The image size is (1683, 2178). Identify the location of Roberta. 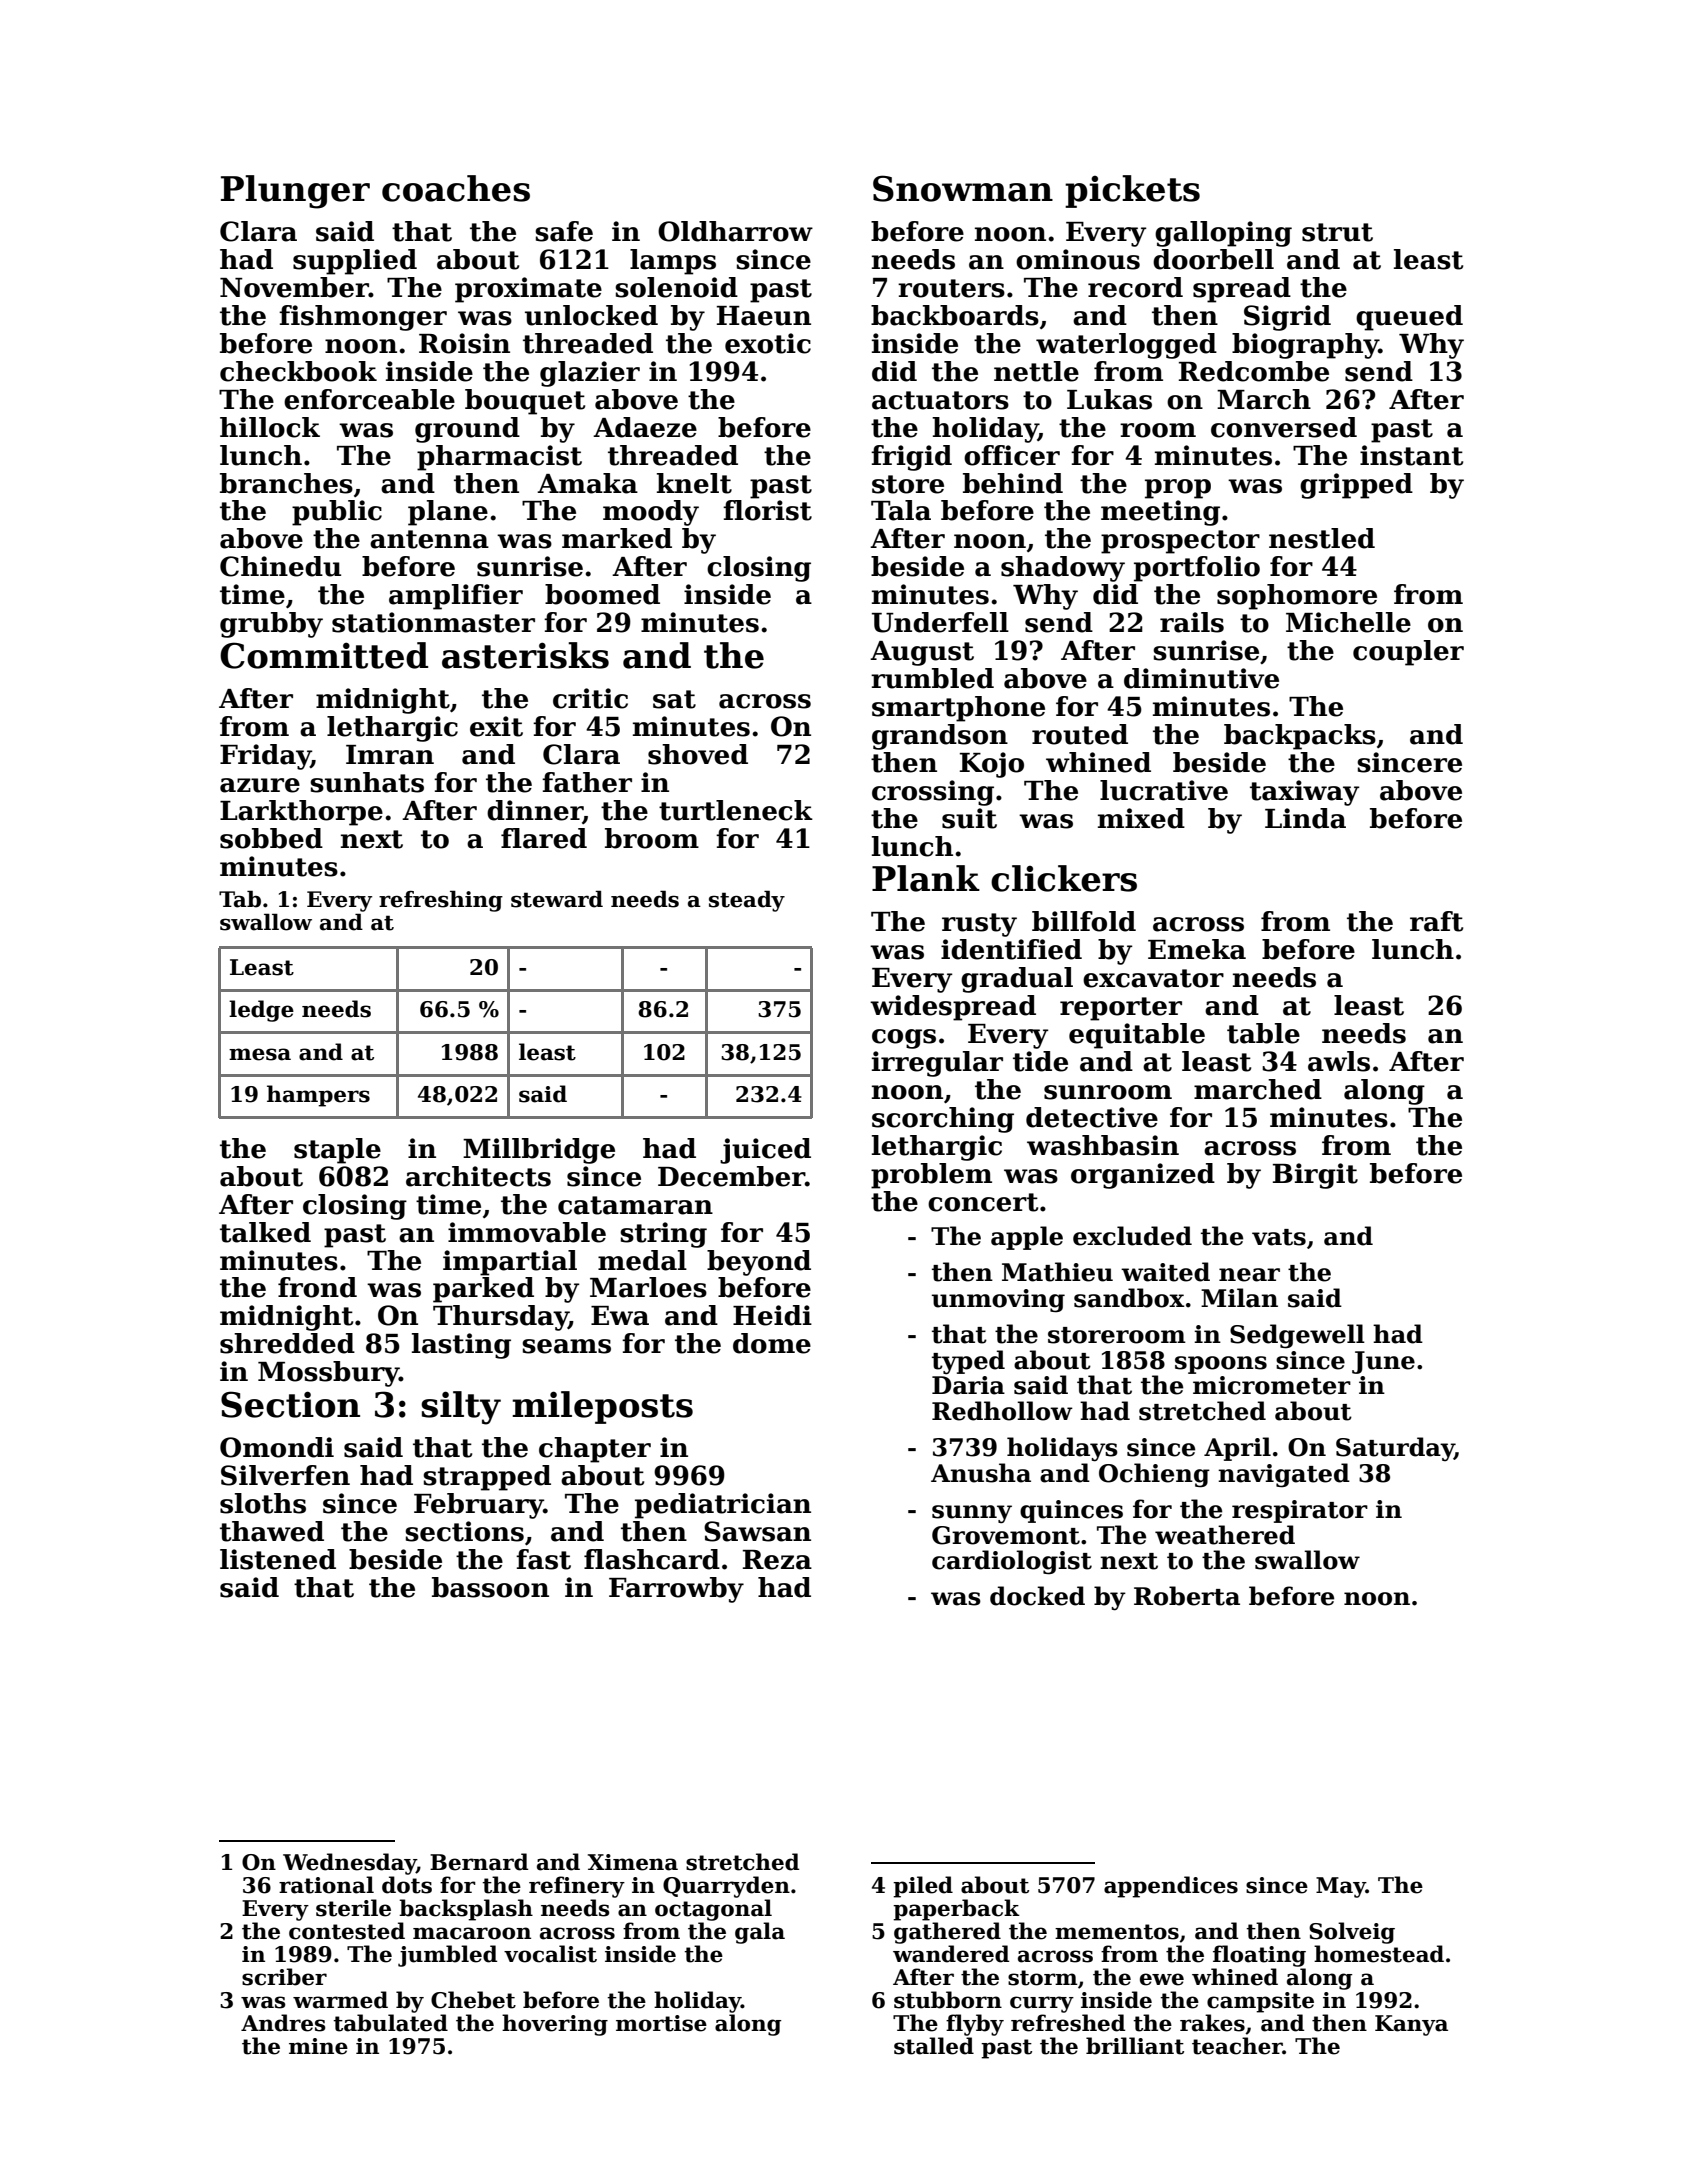
(1187, 1596).
